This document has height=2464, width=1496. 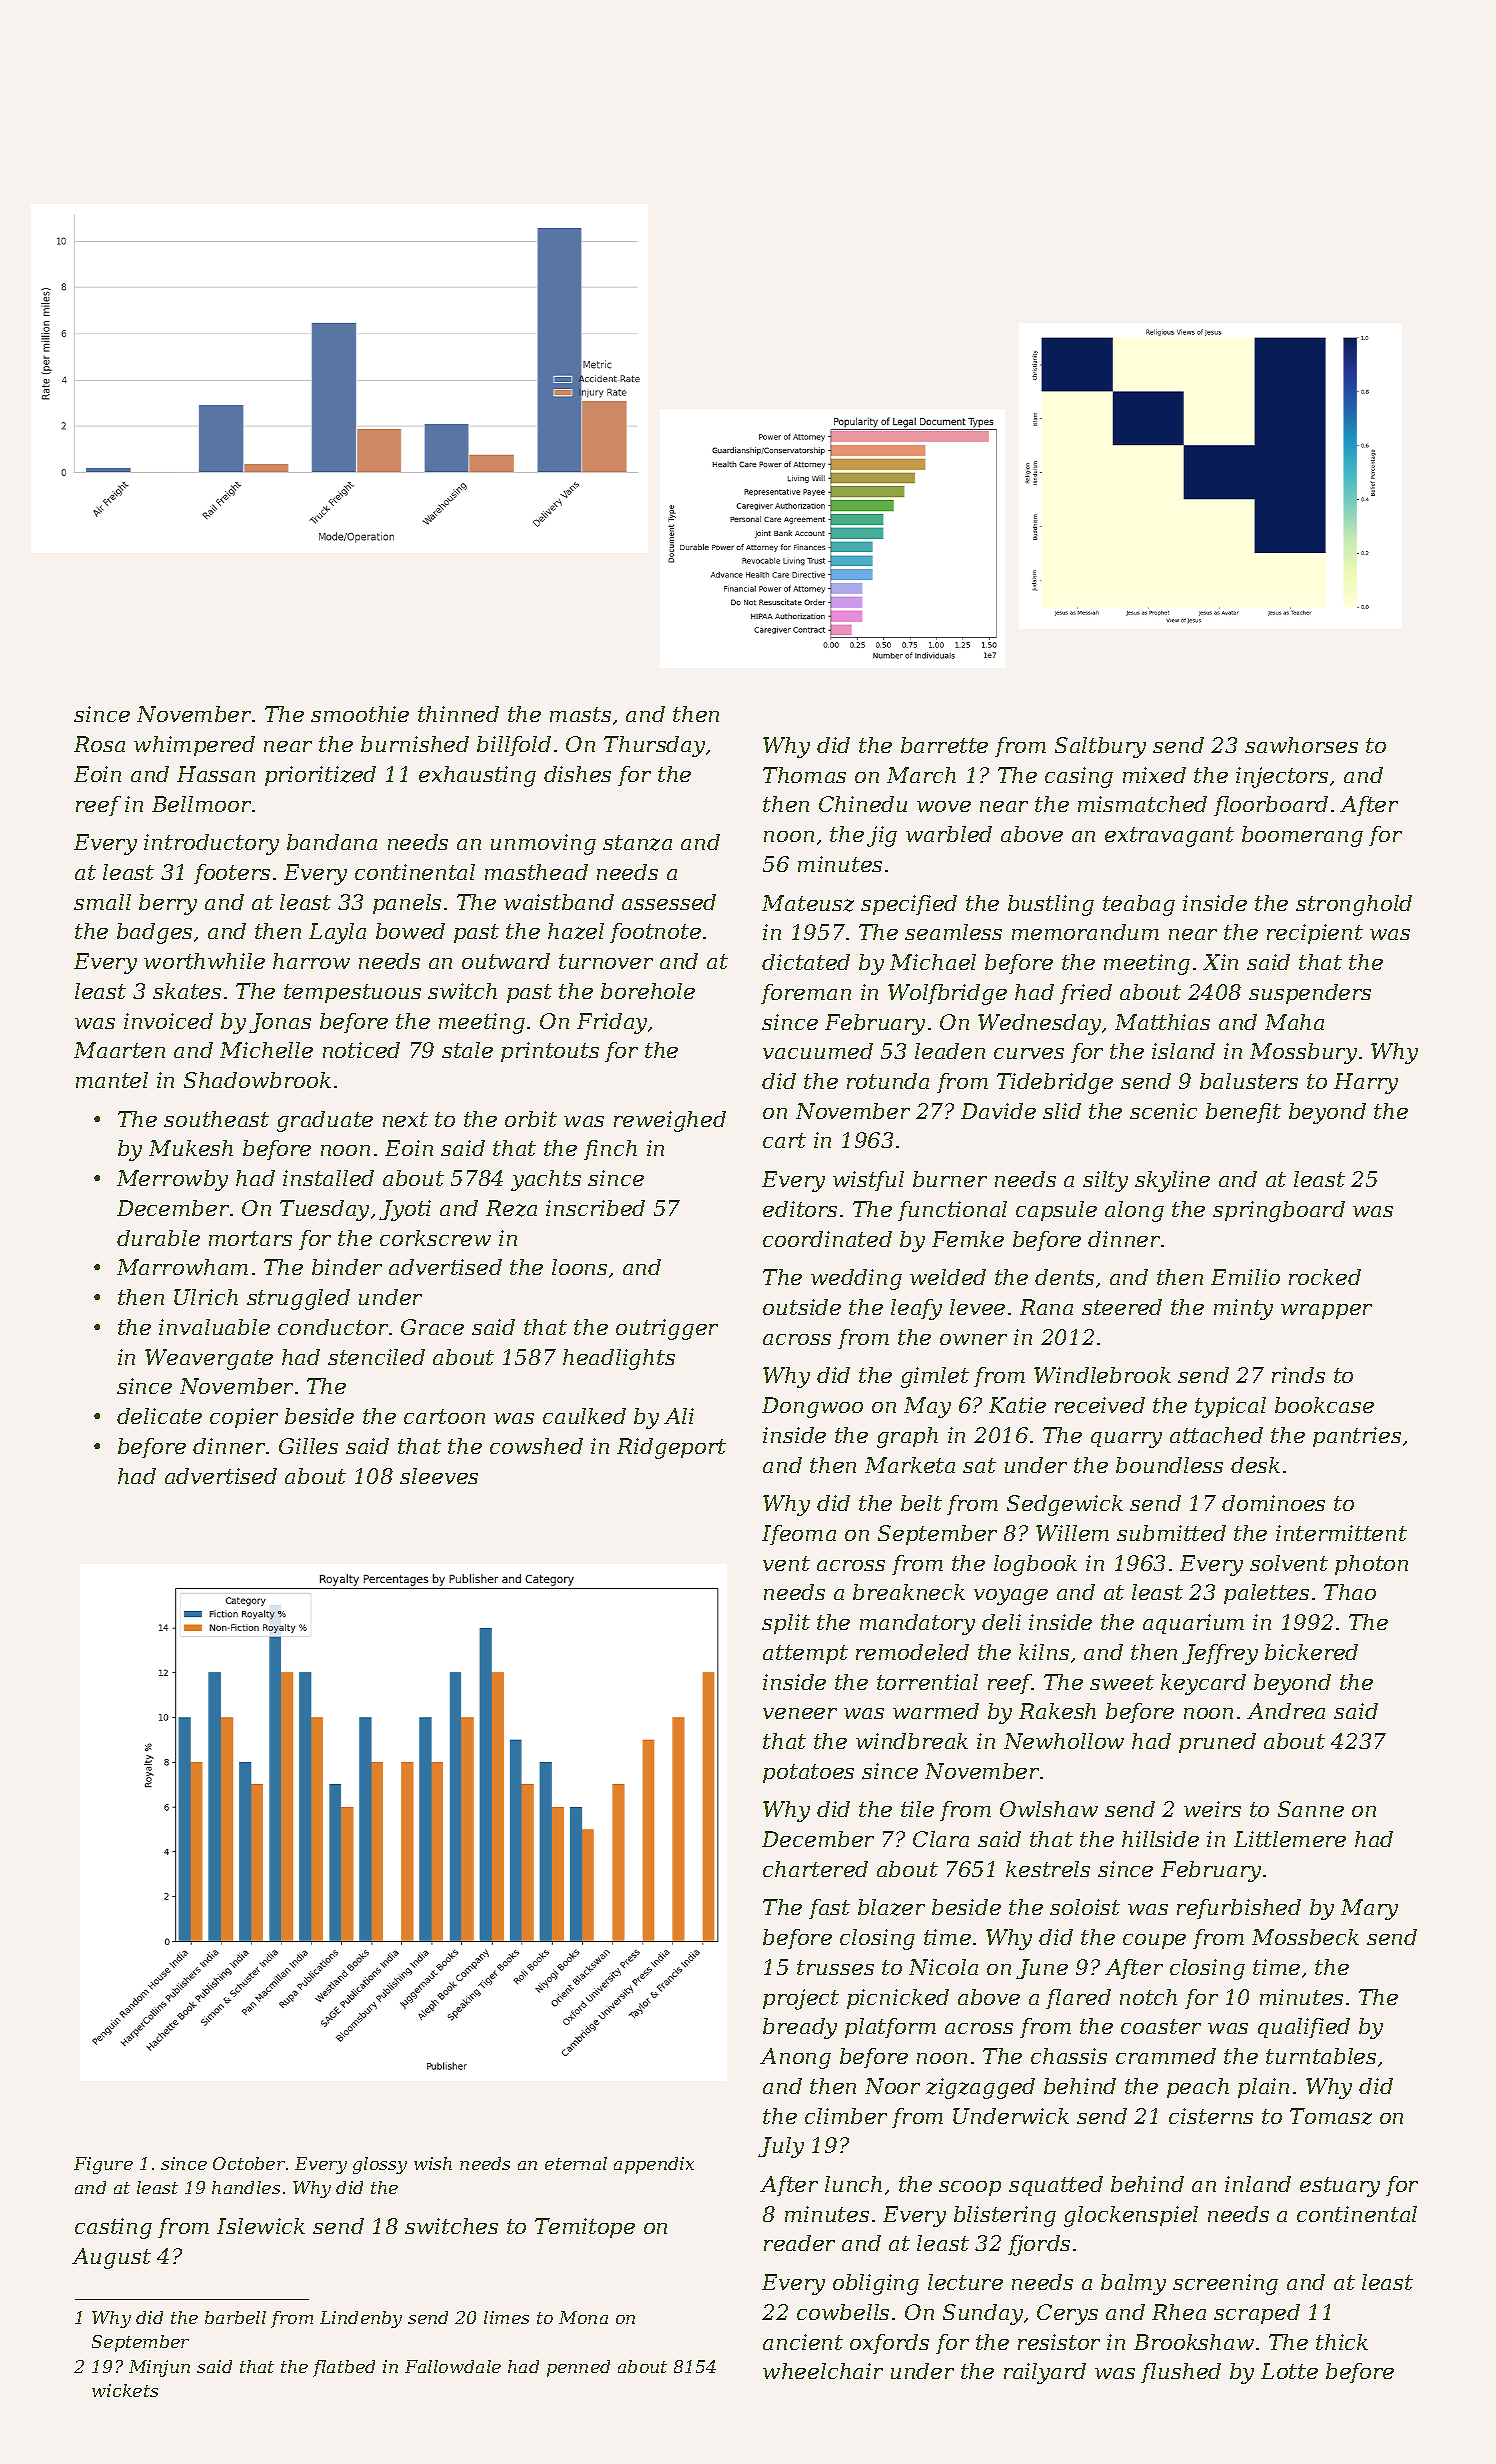 What do you see at coordinates (332, 842) in the document?
I see `bandana` at bounding box center [332, 842].
